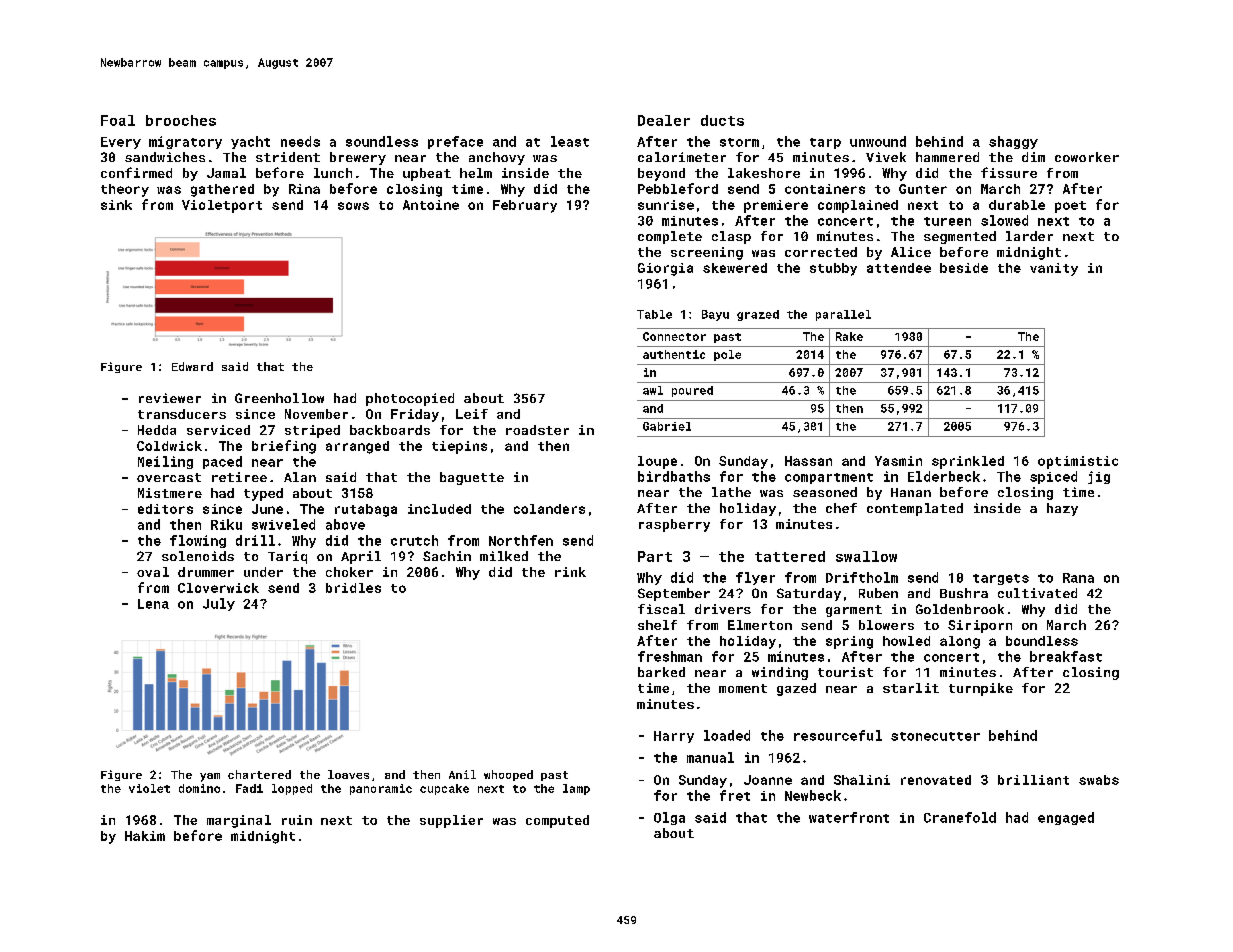  Describe the element at coordinates (1054, 269) in the page. I see `vanity` at that location.
